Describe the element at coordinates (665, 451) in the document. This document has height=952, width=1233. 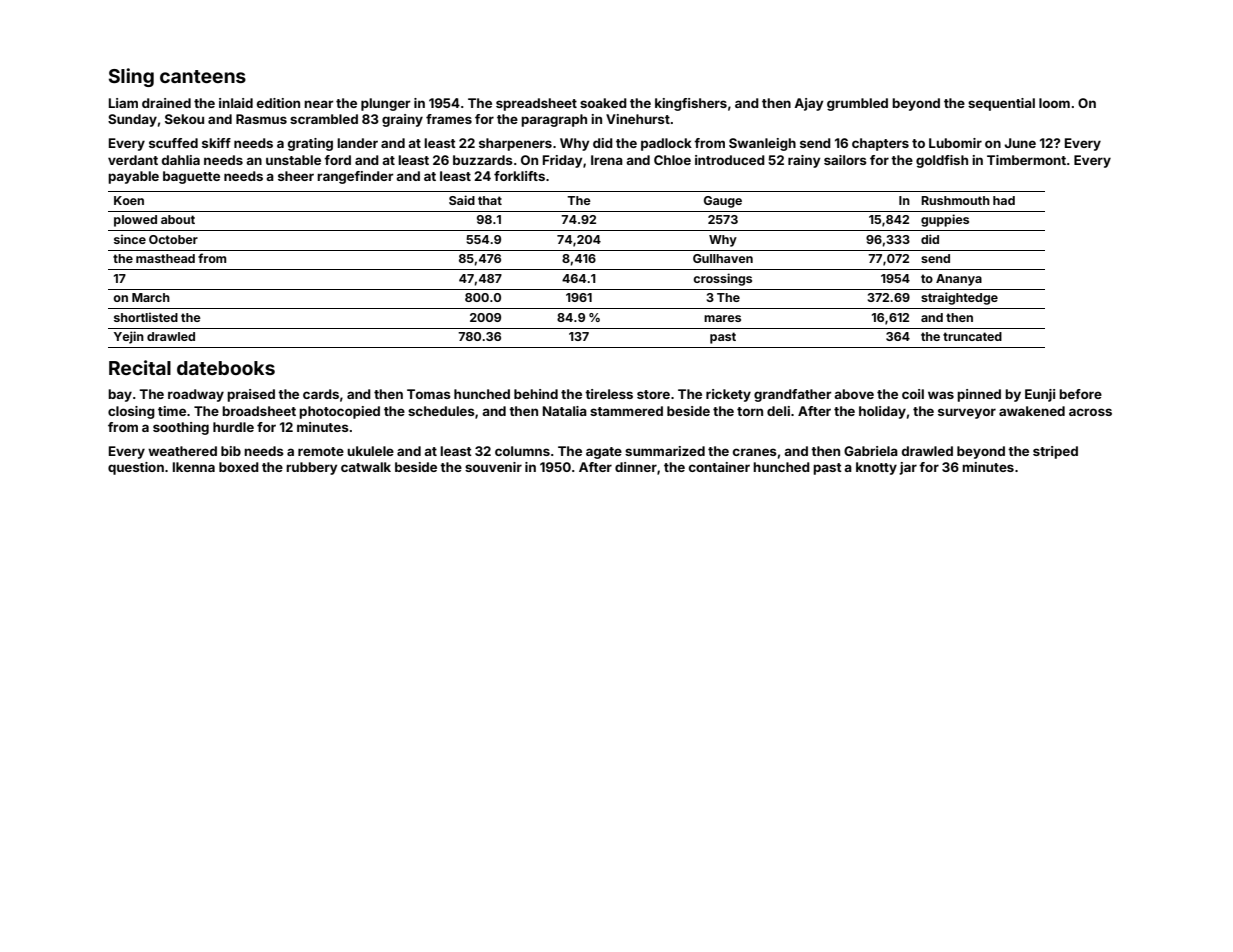
I see `summarized` at that location.
